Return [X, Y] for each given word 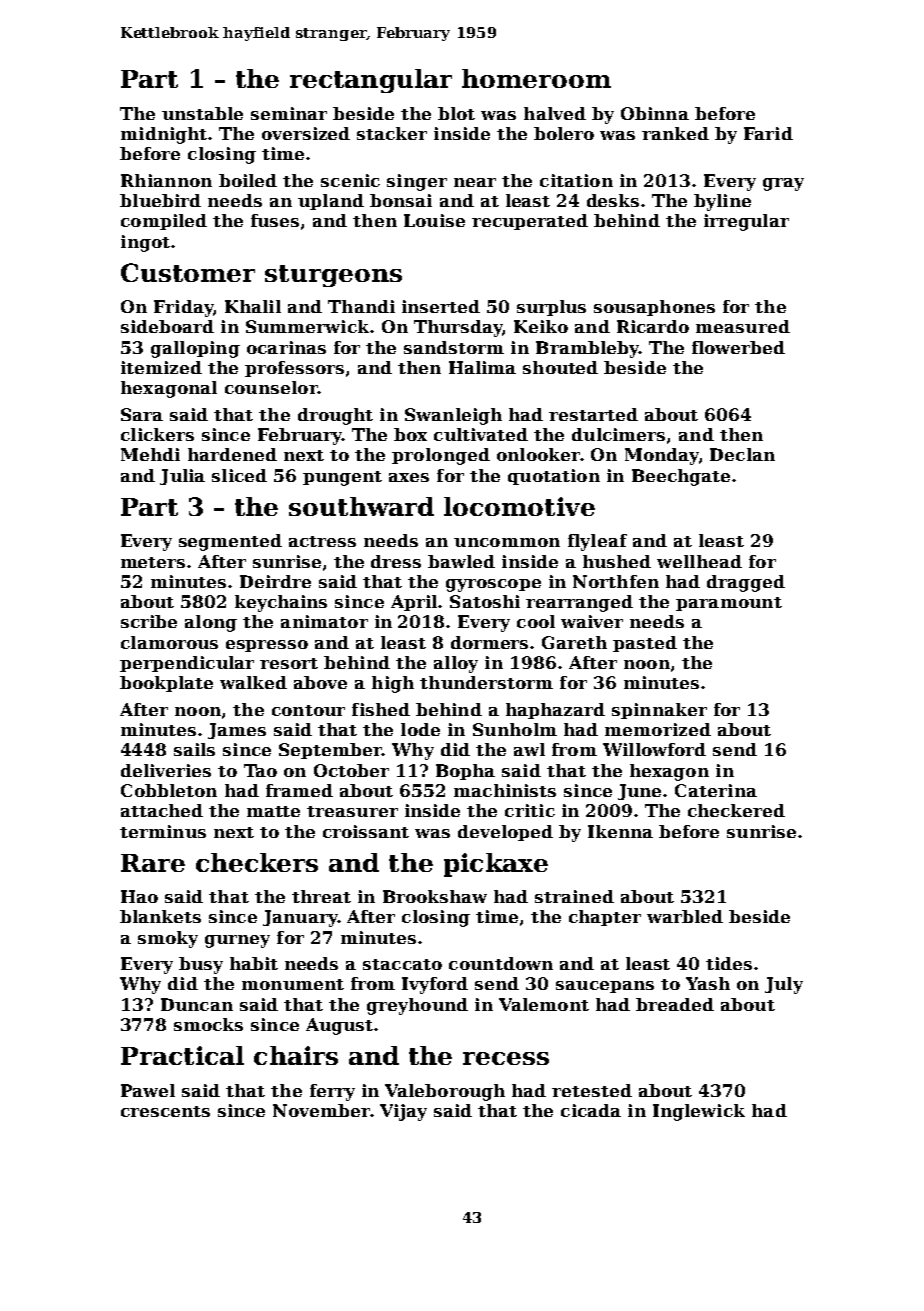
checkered [736, 810]
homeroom [536, 78]
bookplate [166, 684]
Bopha [465, 772]
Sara [142, 414]
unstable [202, 113]
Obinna [655, 113]
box [410, 434]
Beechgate [681, 477]
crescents [165, 1111]
